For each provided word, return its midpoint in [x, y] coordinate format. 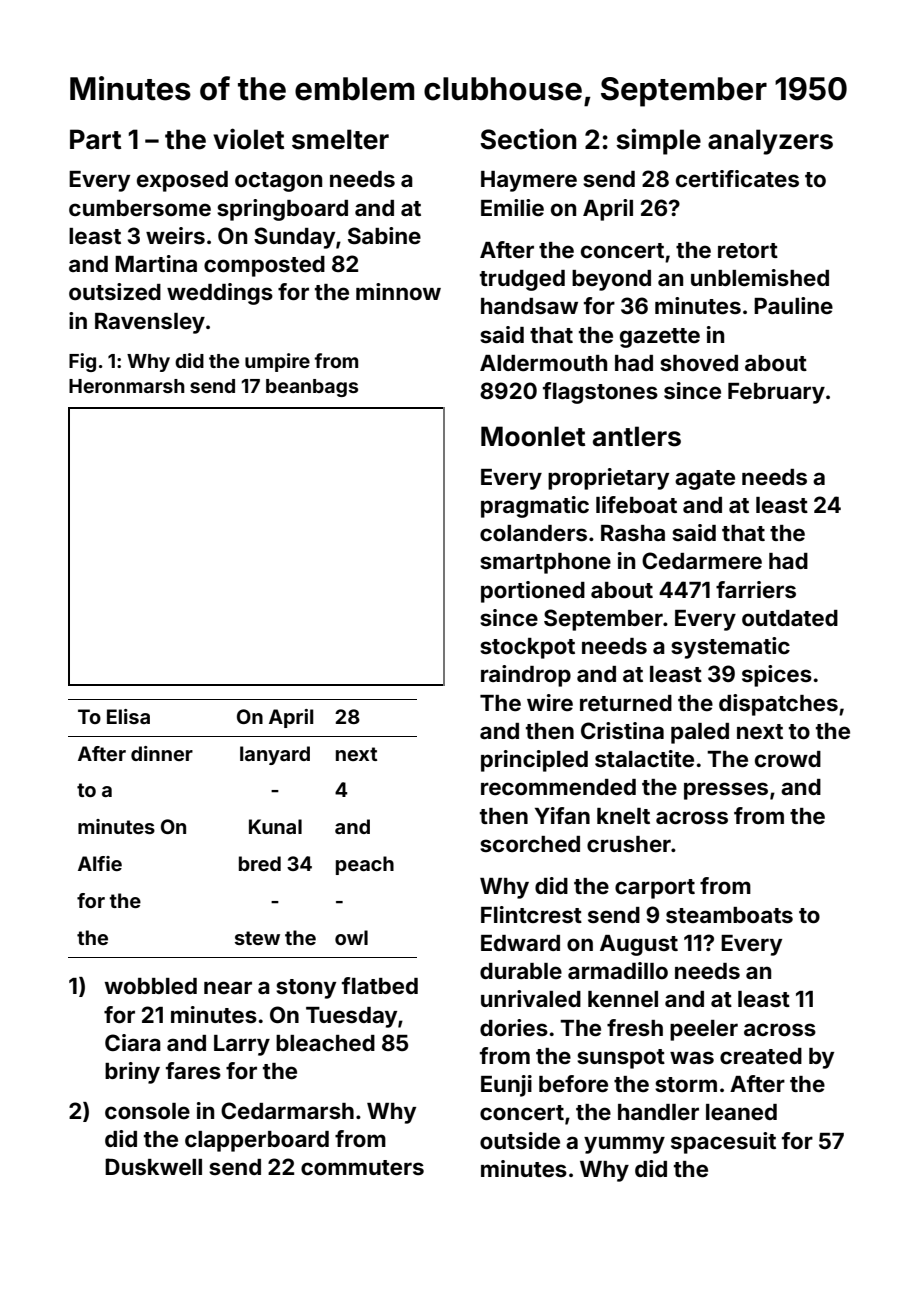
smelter [340, 139]
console [147, 1111]
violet [248, 139]
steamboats [729, 915]
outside [520, 1140]
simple [658, 142]
